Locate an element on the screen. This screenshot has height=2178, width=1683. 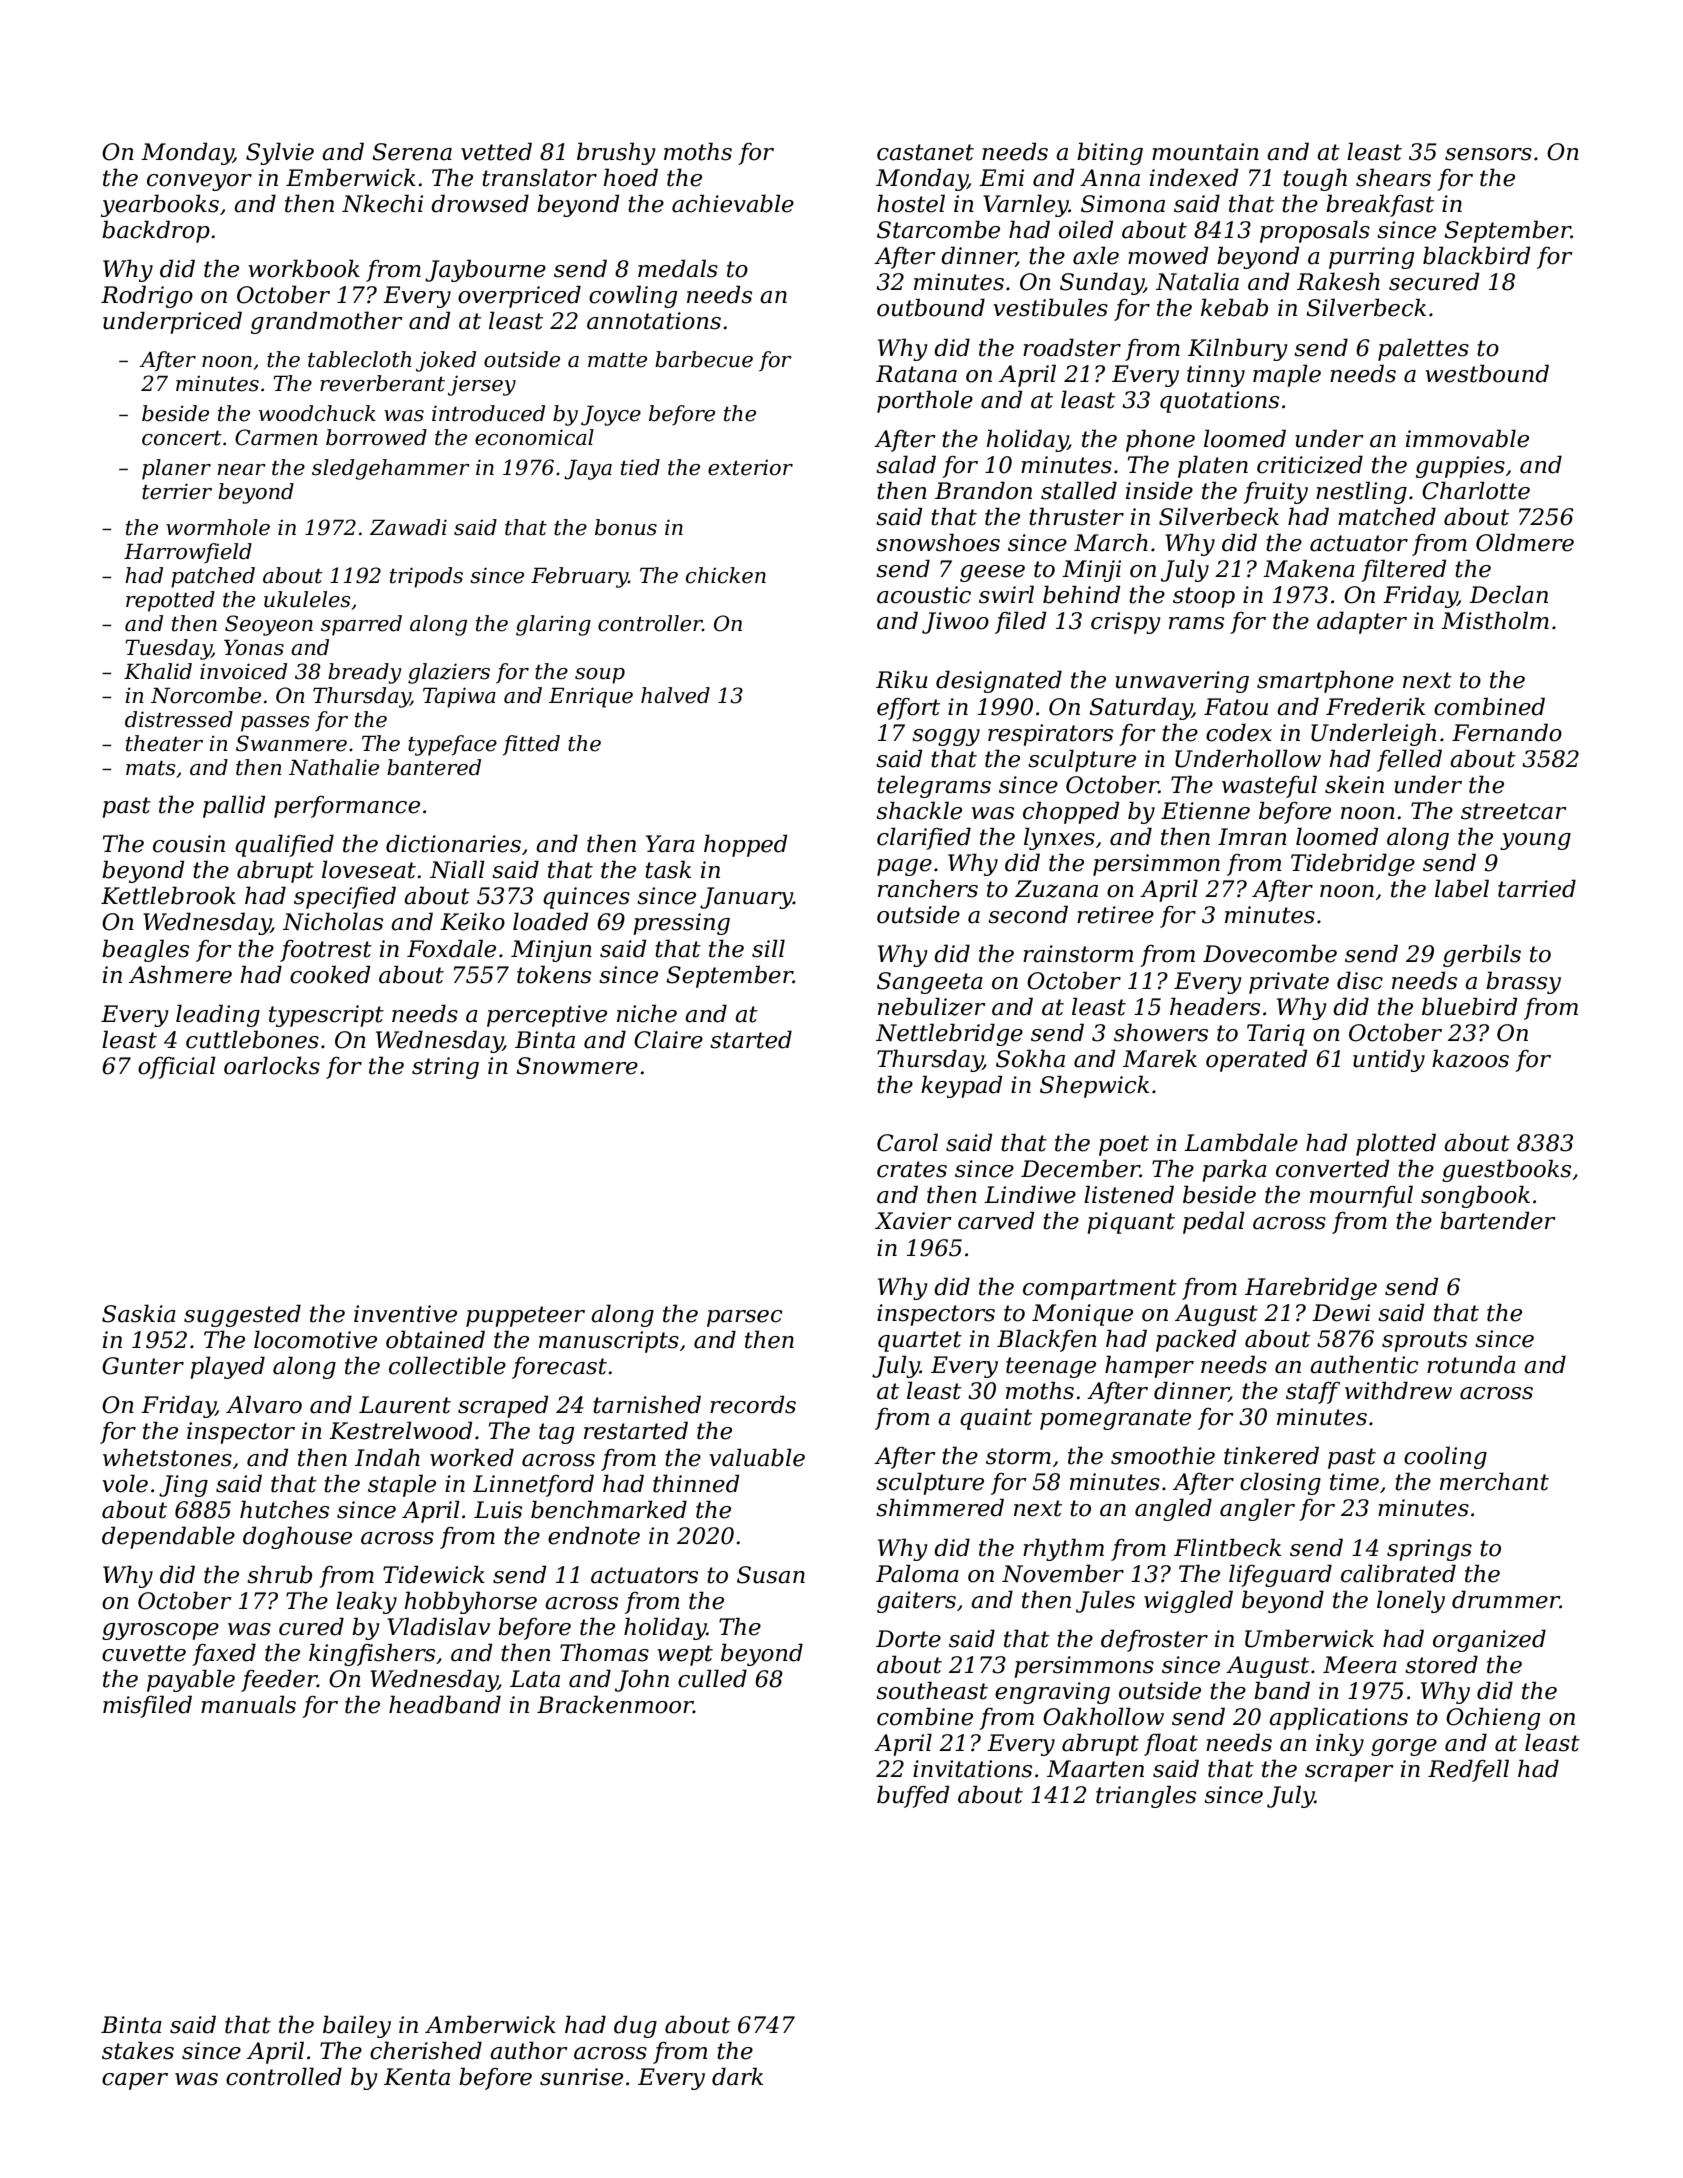
Saskia is located at coordinates (139, 1313).
